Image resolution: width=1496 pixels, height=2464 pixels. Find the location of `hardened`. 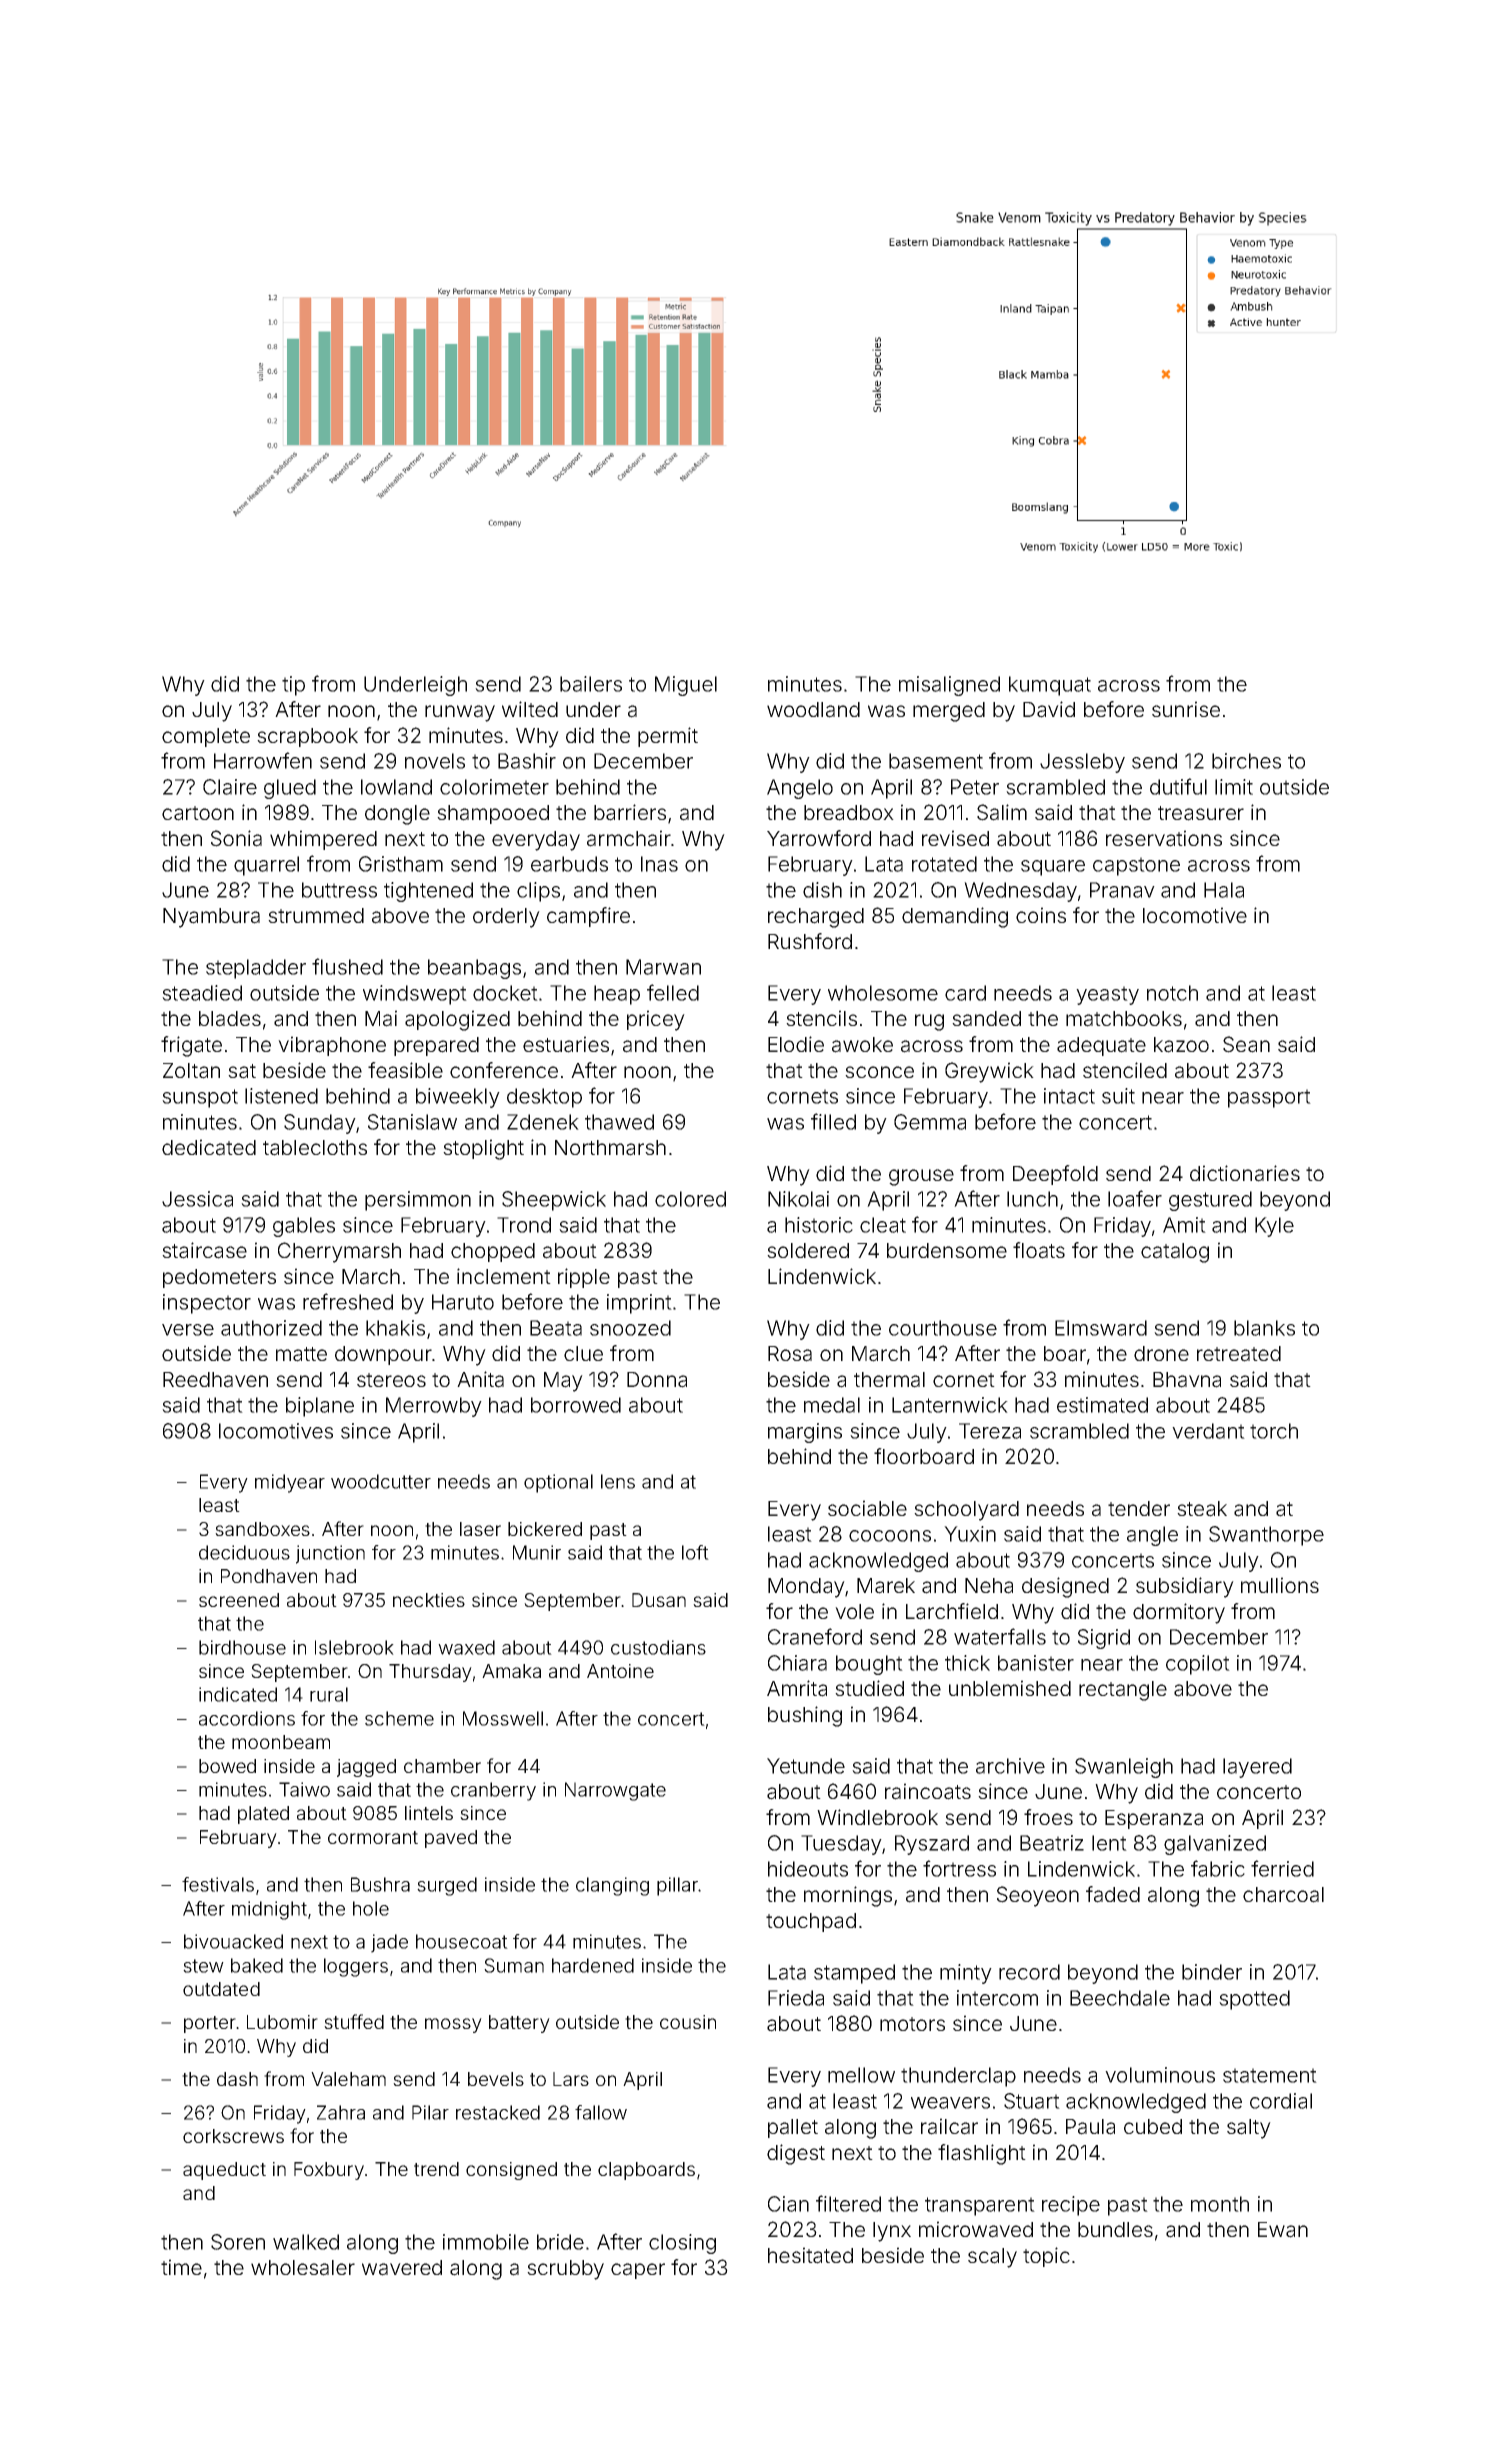

hardened is located at coordinates (593, 1965).
